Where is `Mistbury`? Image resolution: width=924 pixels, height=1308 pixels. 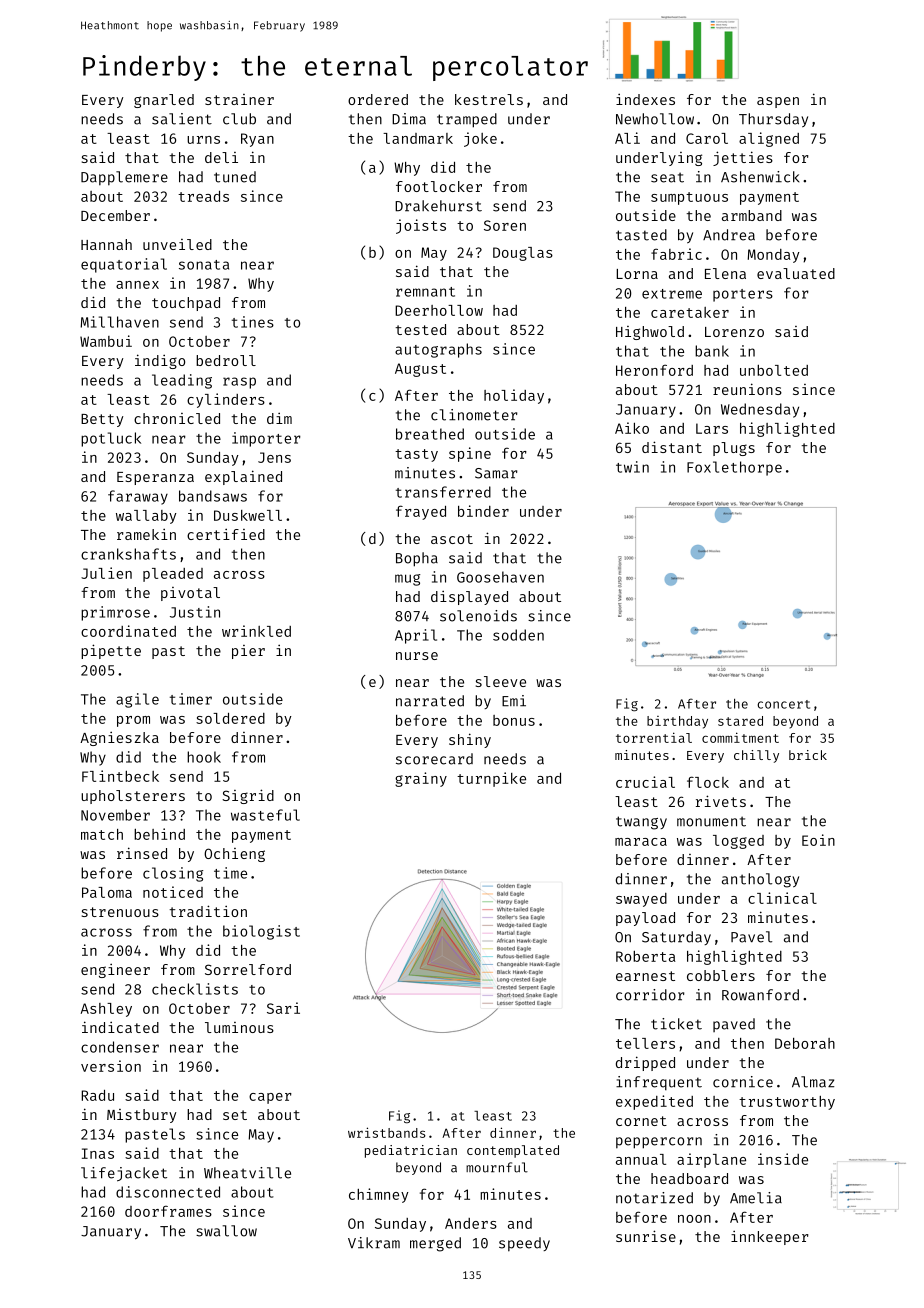 Mistbury is located at coordinates (141, 1116).
